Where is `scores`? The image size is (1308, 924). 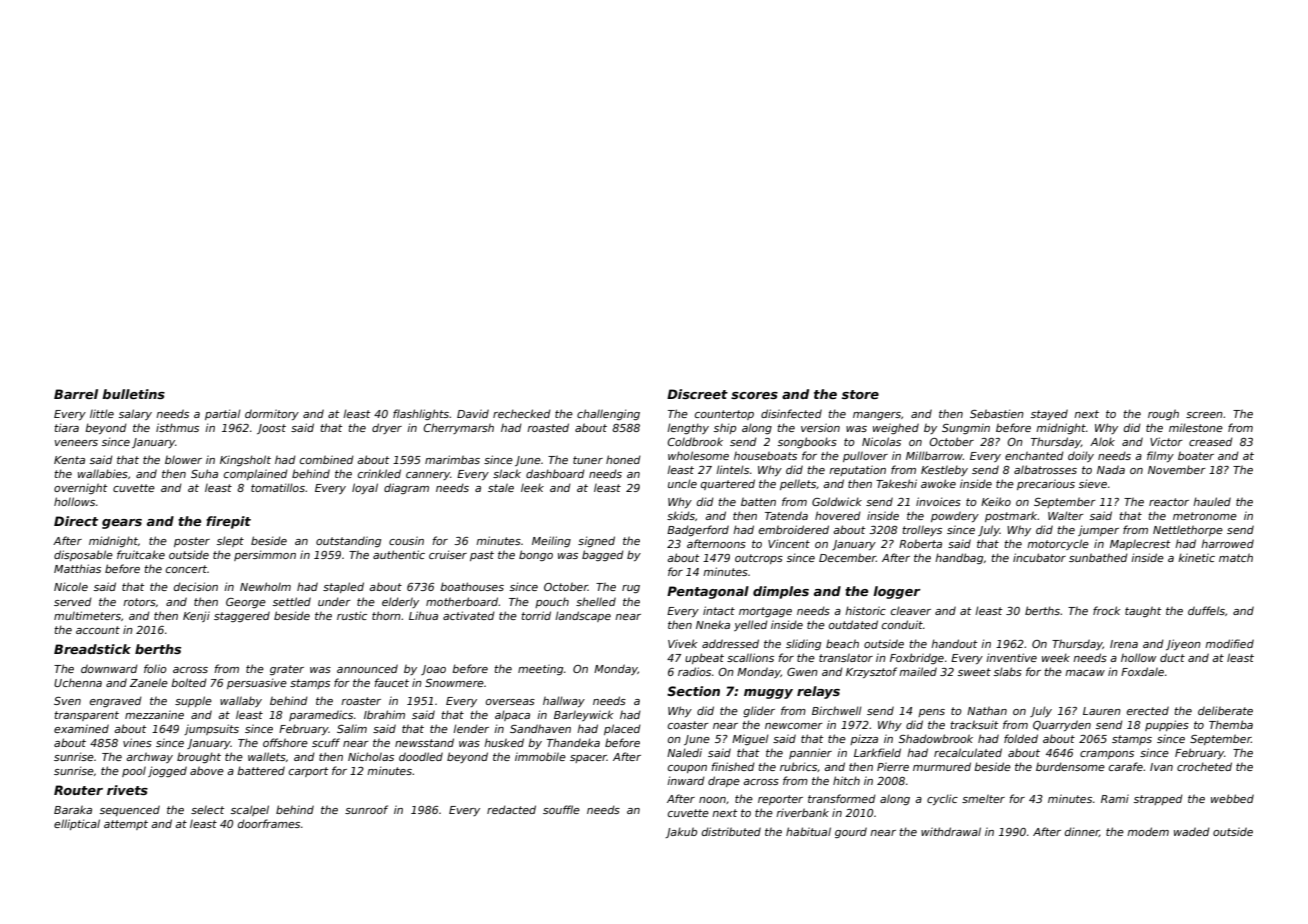
scores is located at coordinates (754, 395).
